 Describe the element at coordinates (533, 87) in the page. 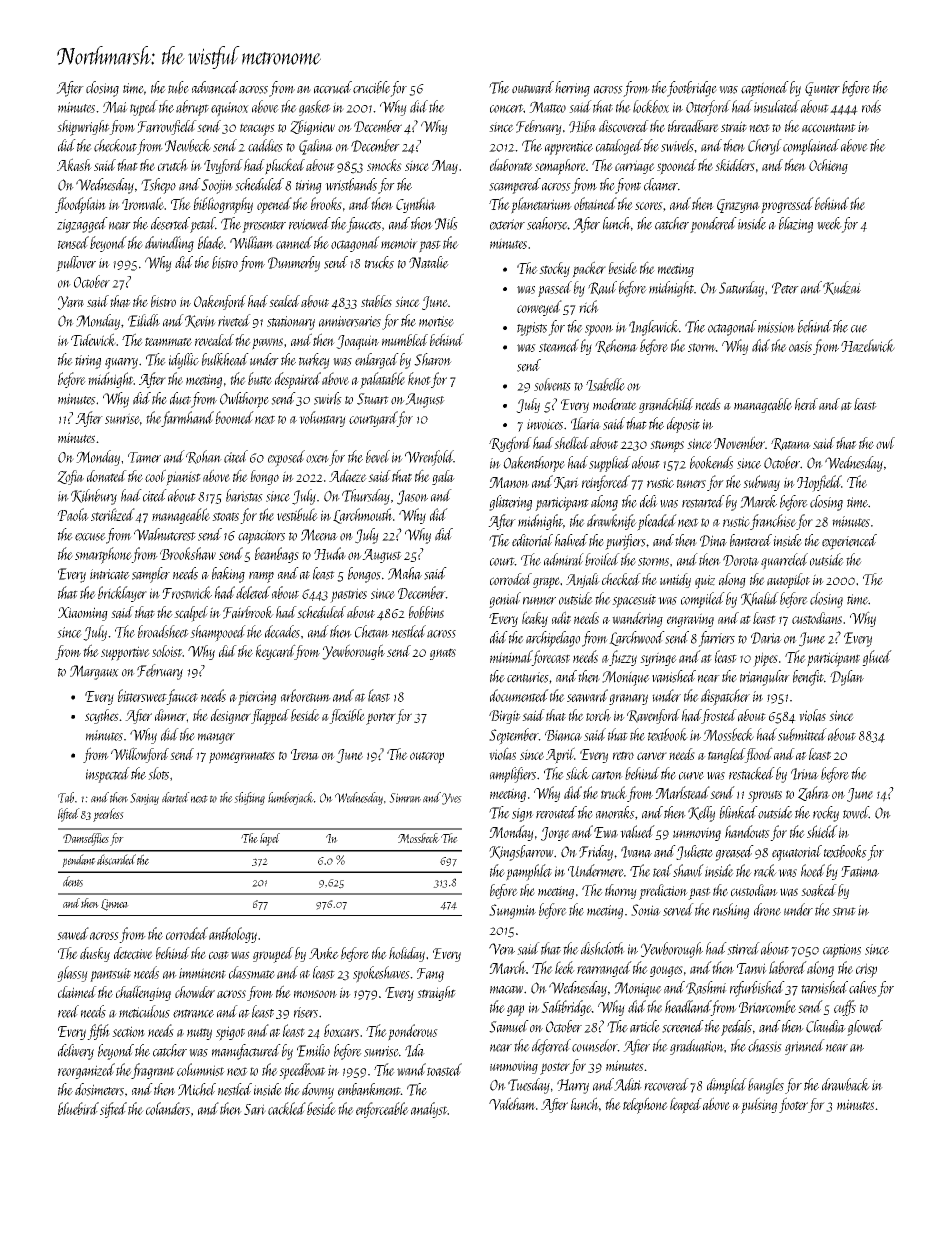

I see `outward` at that location.
